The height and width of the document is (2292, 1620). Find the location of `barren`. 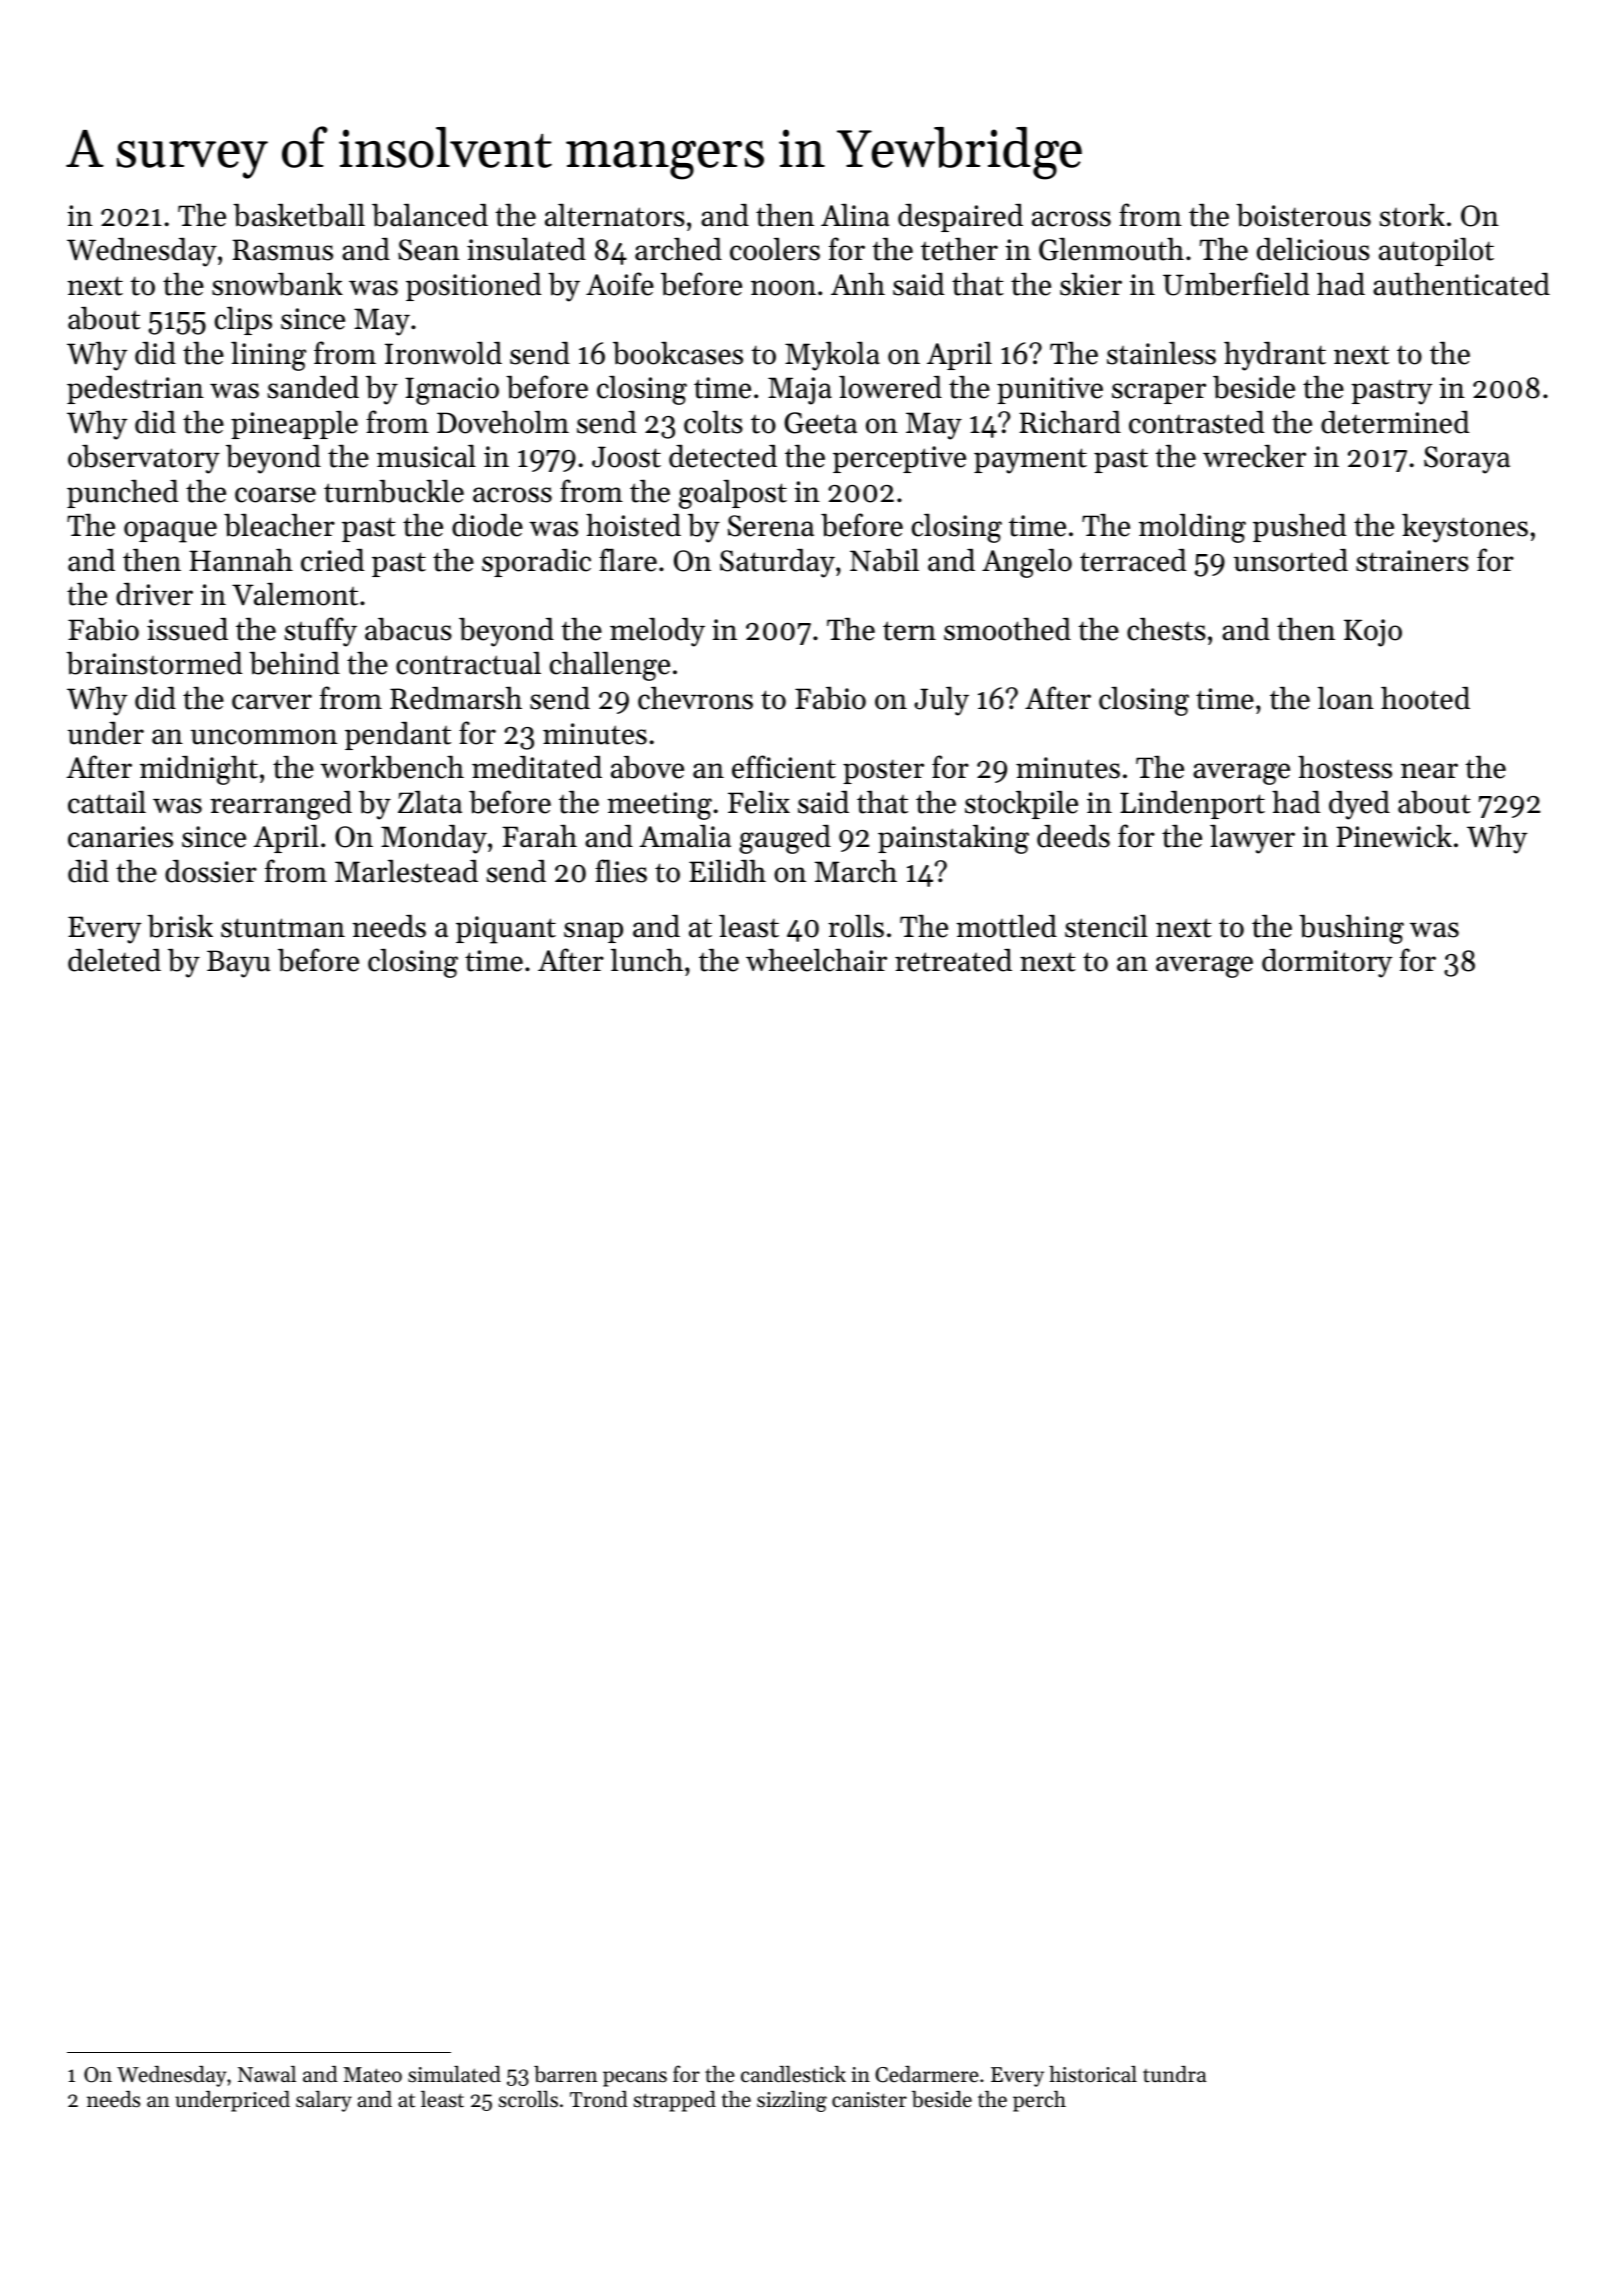

barren is located at coordinates (565, 2074).
